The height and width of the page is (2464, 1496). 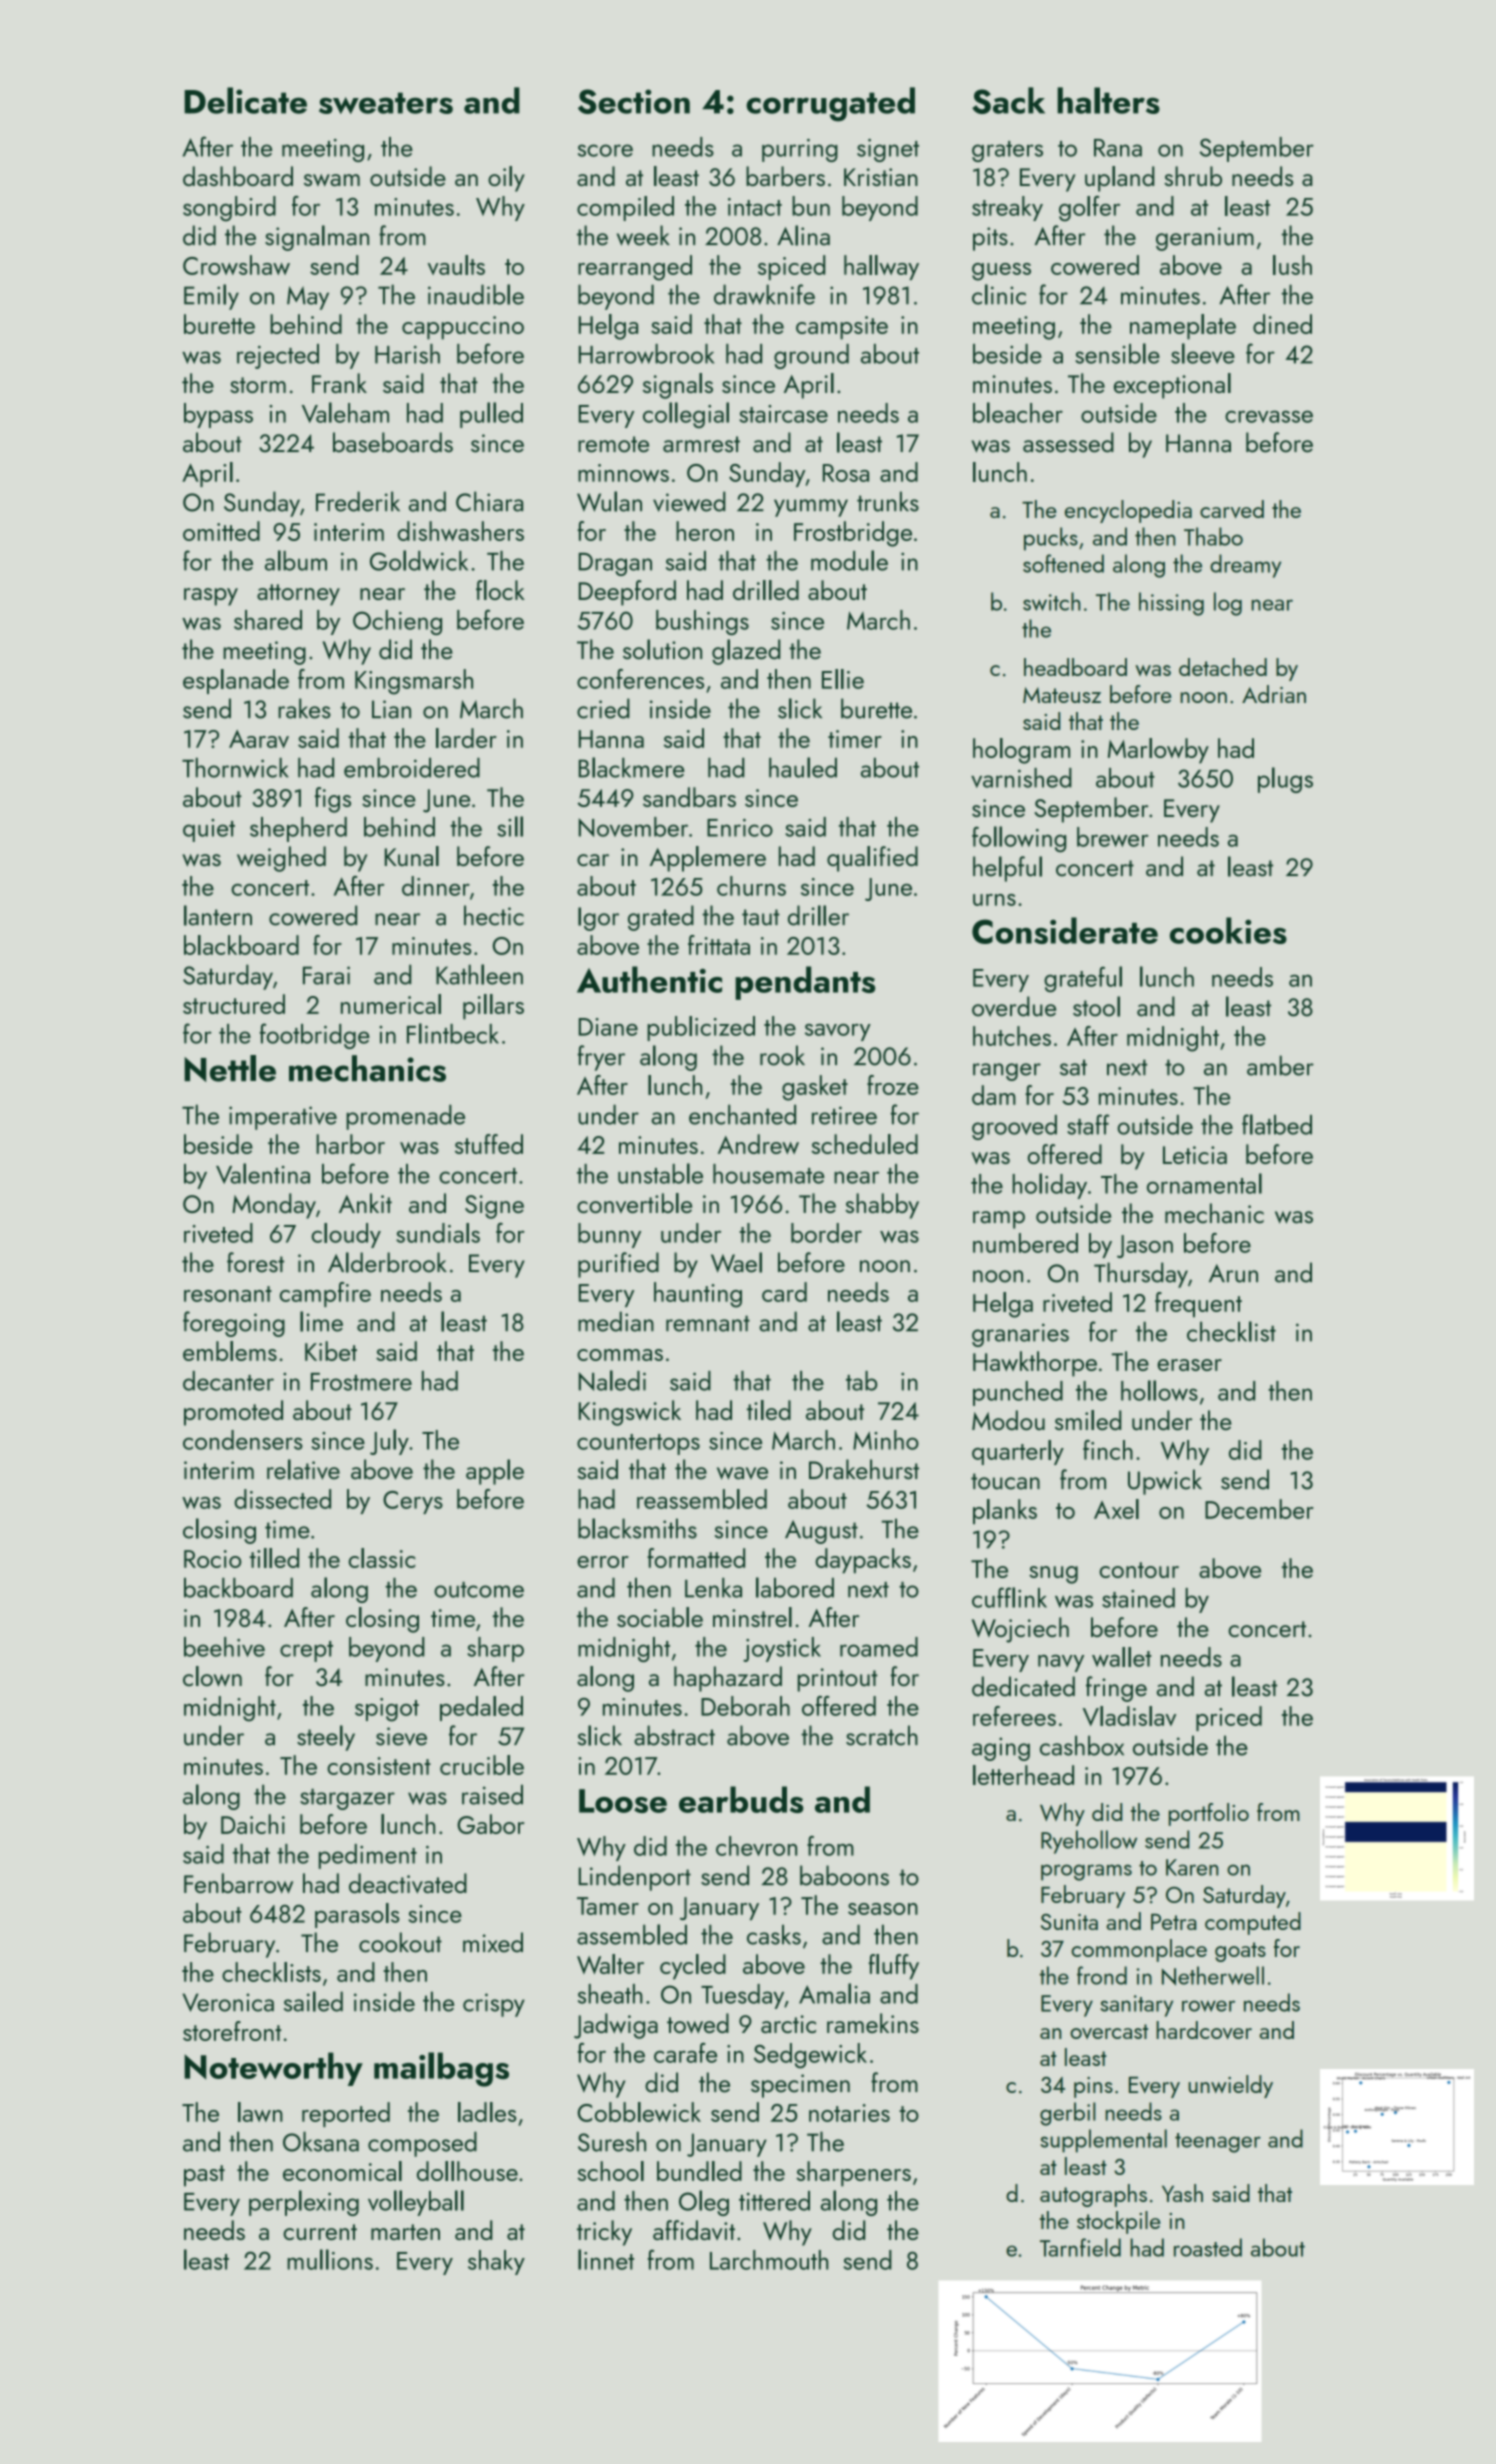 What do you see at coordinates (1285, 780) in the page?
I see `plugs` at bounding box center [1285, 780].
